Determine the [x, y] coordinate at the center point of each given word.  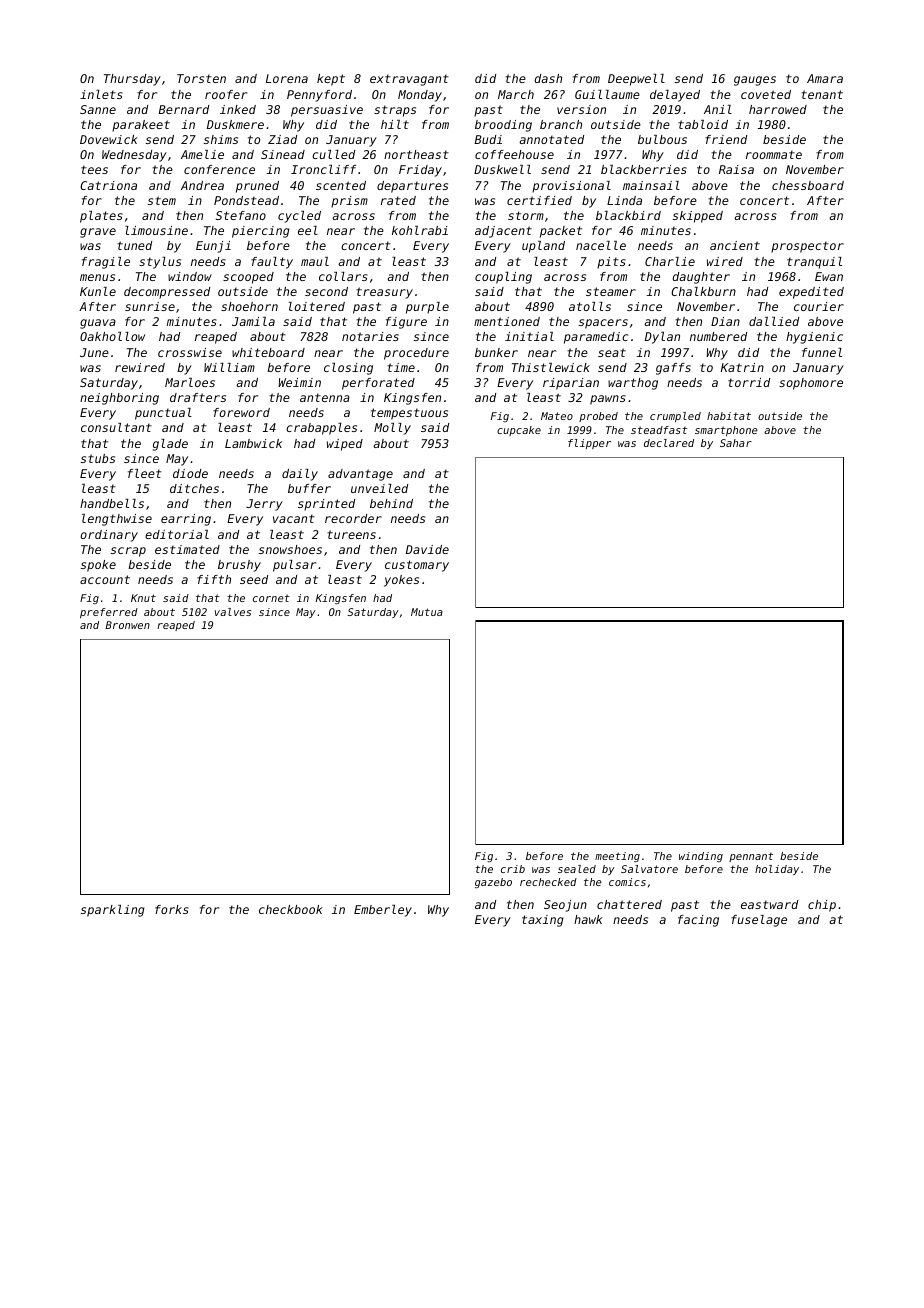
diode [190, 473]
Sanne [98, 109]
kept [331, 80]
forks [172, 909]
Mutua [427, 612]
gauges [755, 81]
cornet [271, 598]
